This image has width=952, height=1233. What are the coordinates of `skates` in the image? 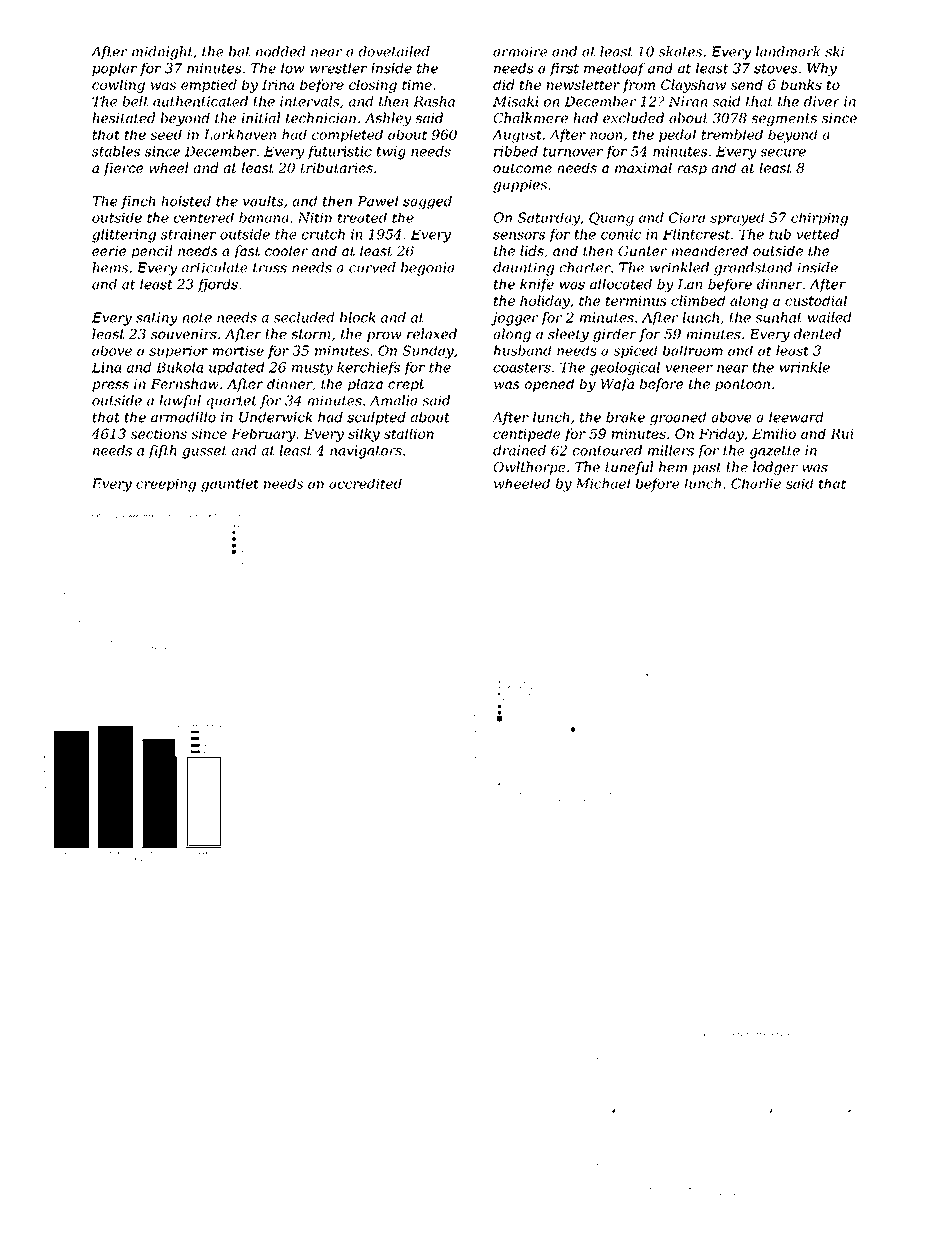 It's located at (680, 51).
